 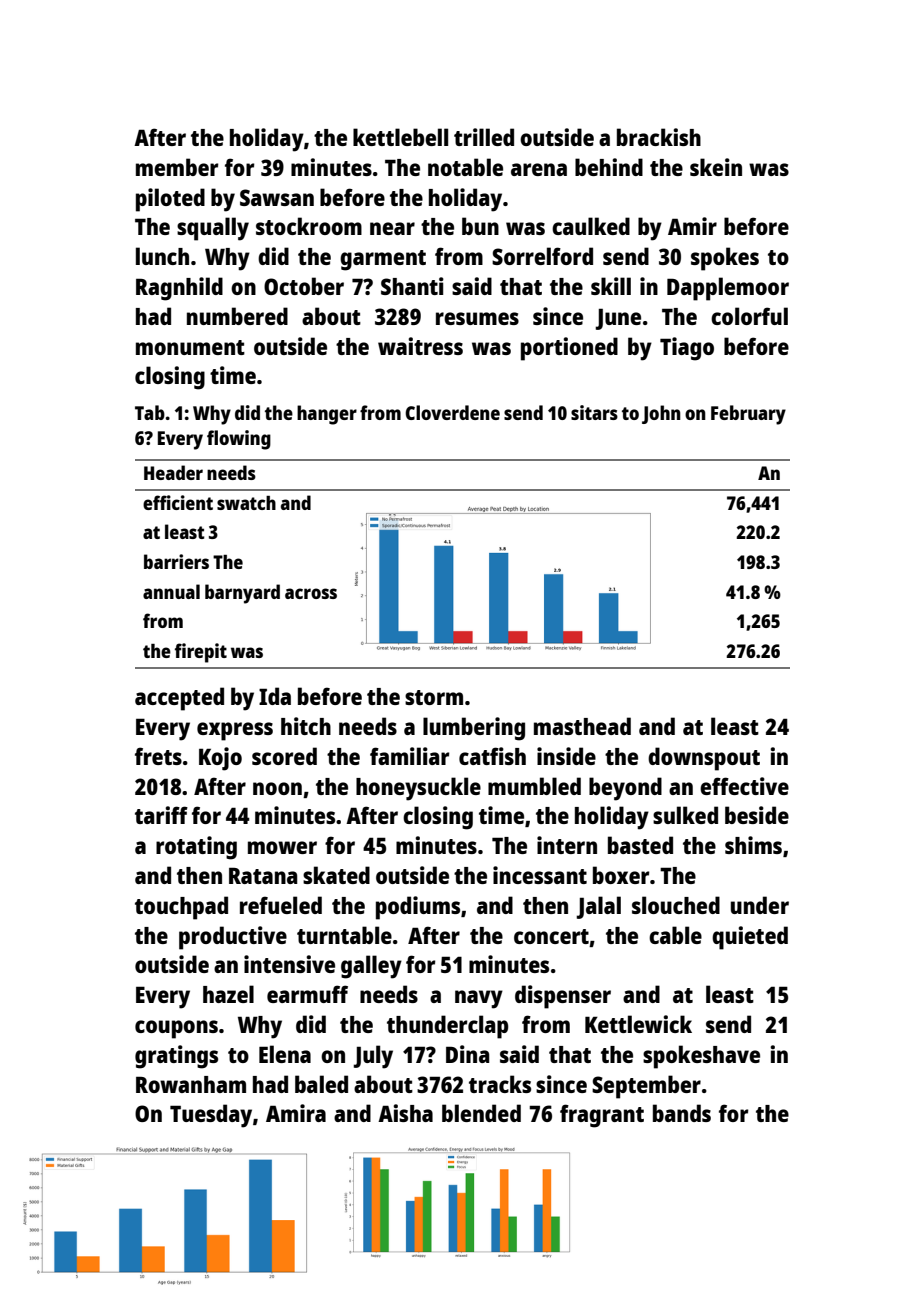 I want to click on trilled, so click(x=484, y=137).
